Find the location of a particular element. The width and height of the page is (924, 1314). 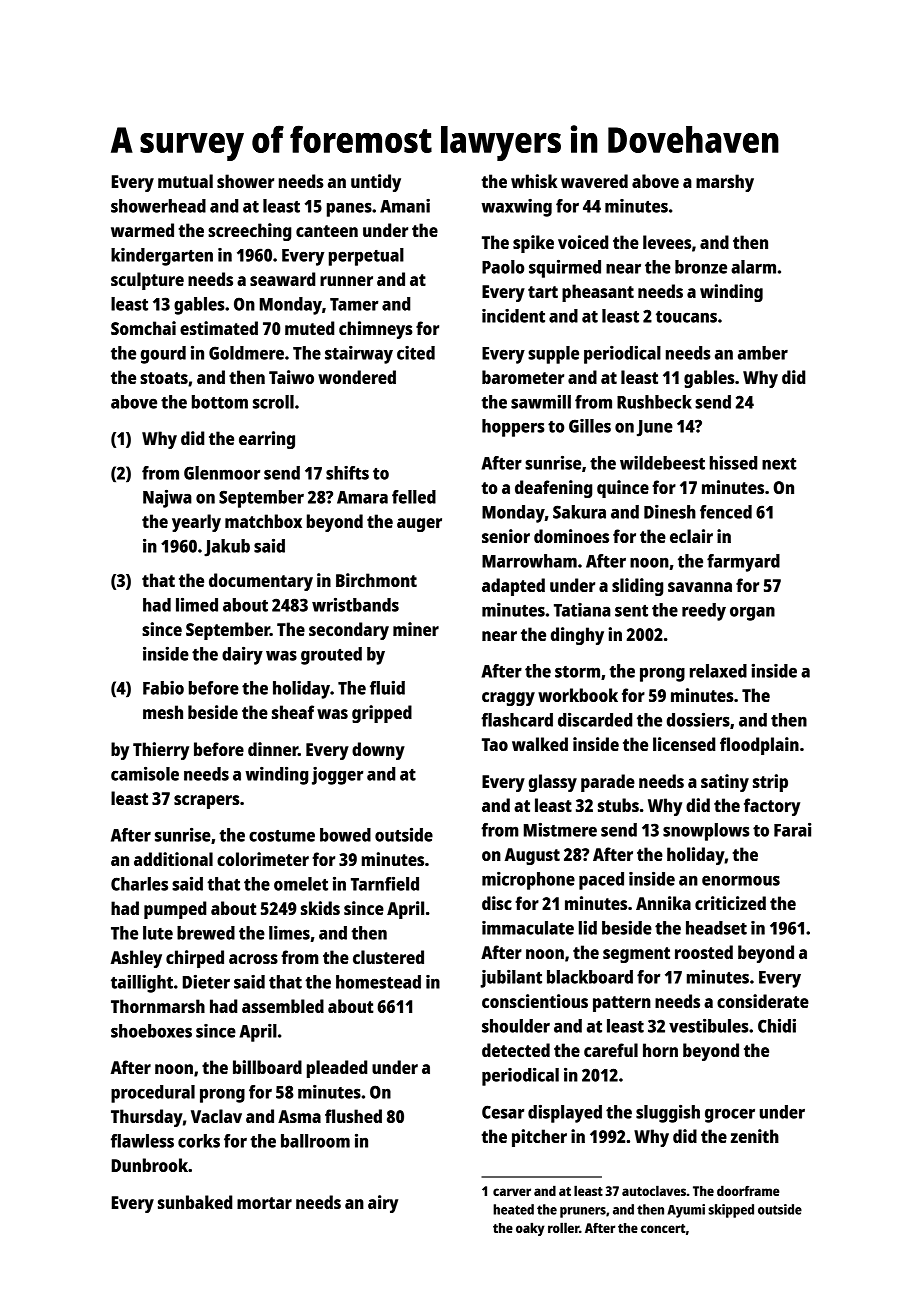

screeching is located at coordinates (249, 232).
